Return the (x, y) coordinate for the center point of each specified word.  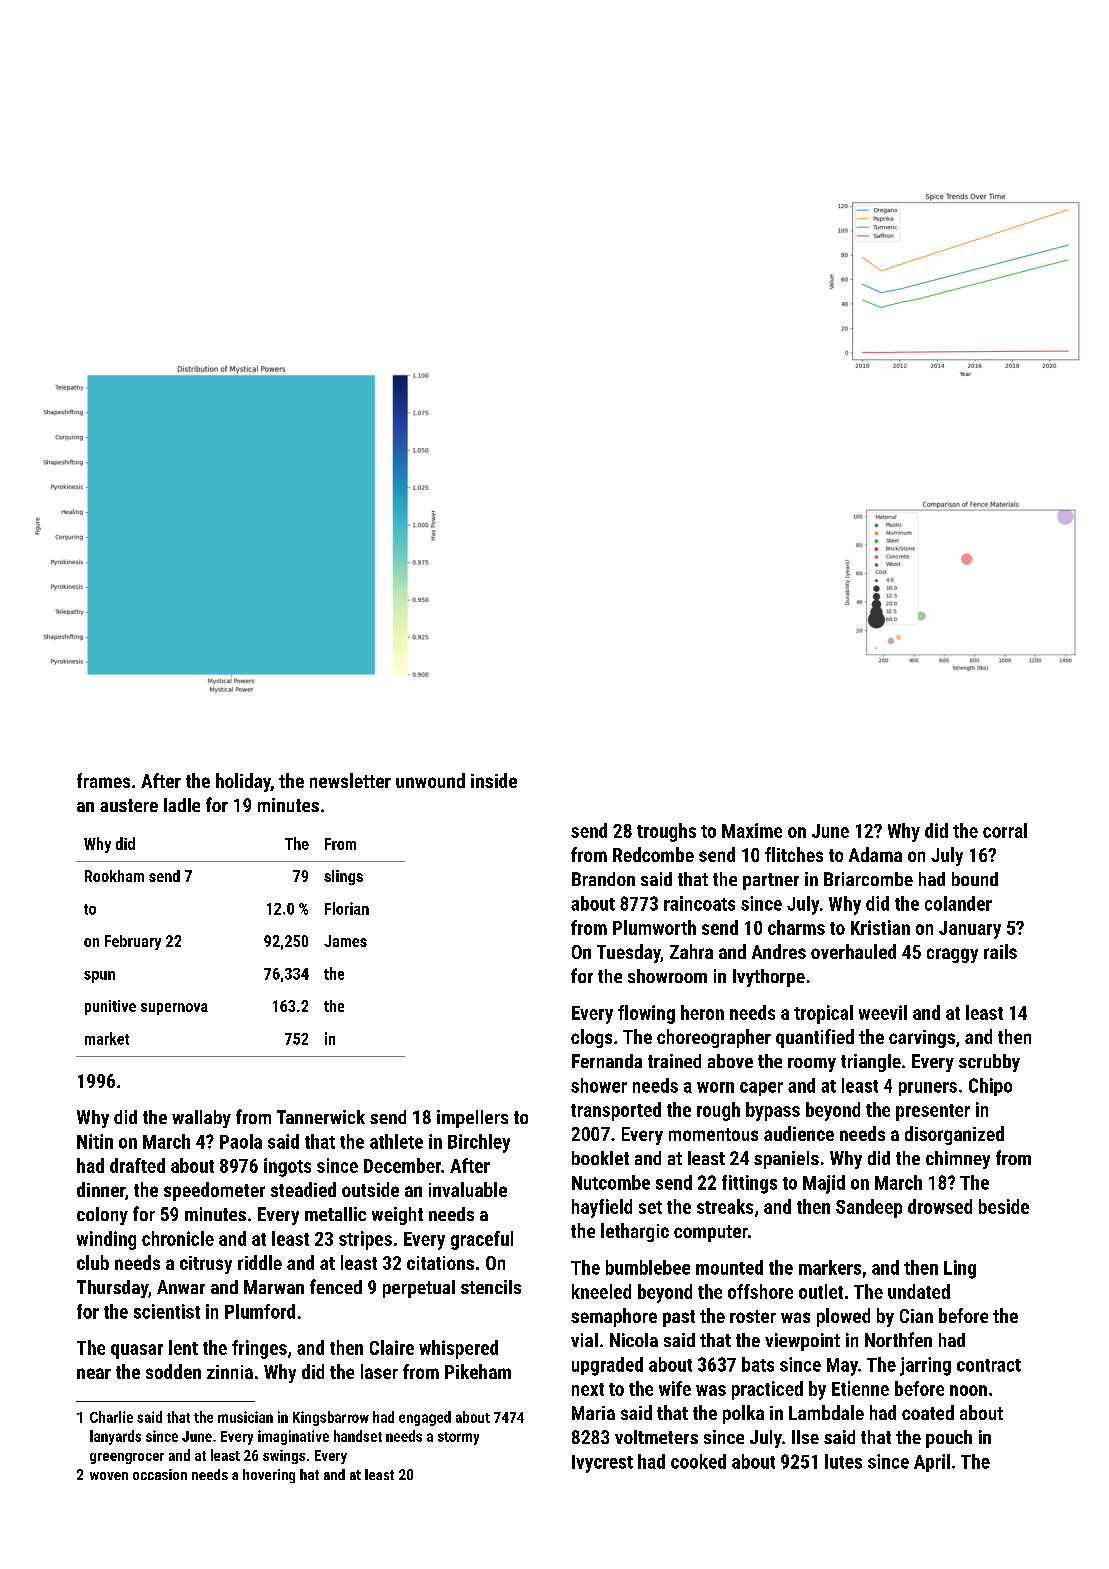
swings (284, 1457)
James (345, 941)
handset (358, 1436)
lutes (843, 1461)
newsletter (350, 780)
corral (1005, 830)
